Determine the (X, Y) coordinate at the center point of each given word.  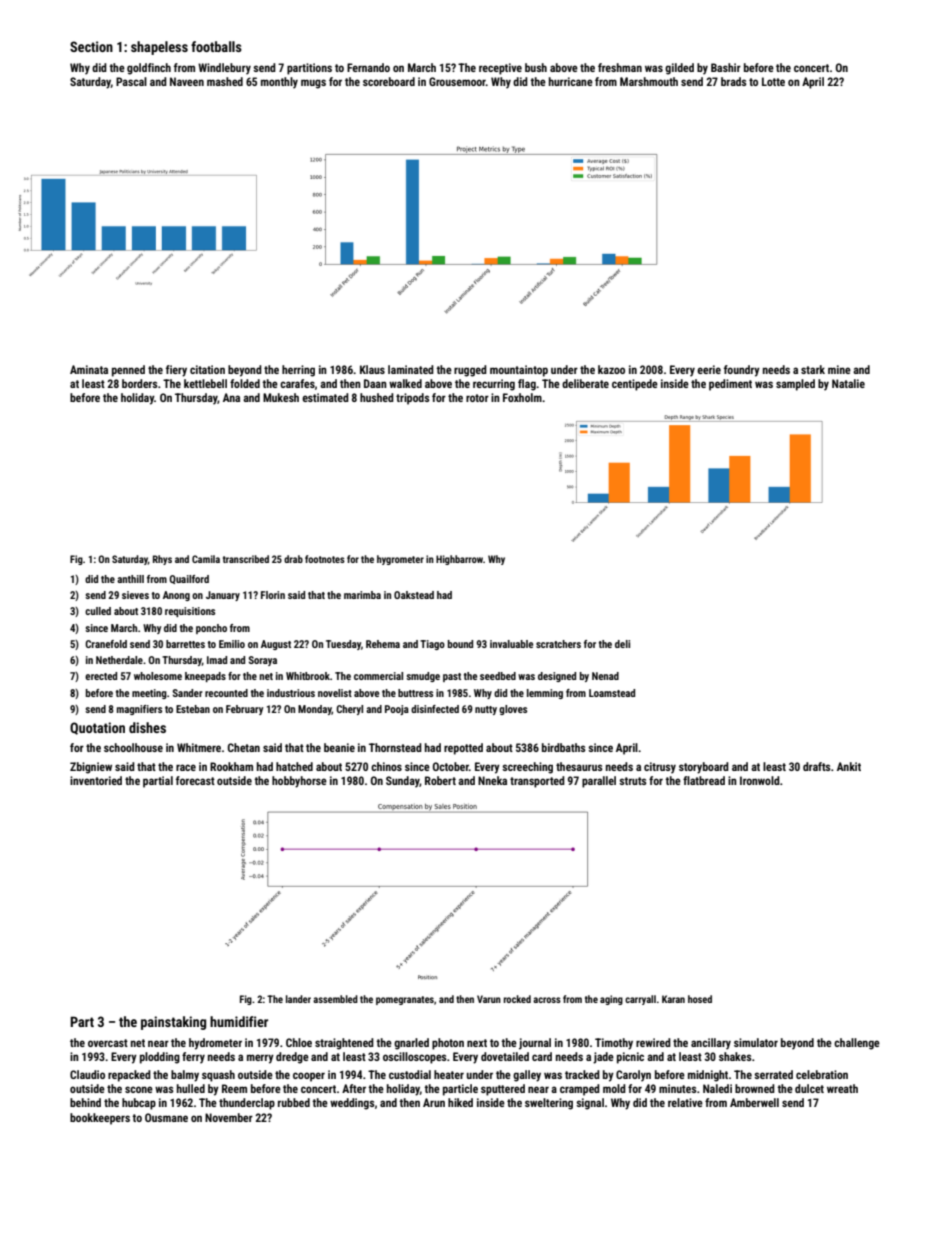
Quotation (97, 728)
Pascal (131, 81)
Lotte (773, 81)
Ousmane (166, 1117)
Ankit (849, 766)
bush (536, 67)
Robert (440, 780)
